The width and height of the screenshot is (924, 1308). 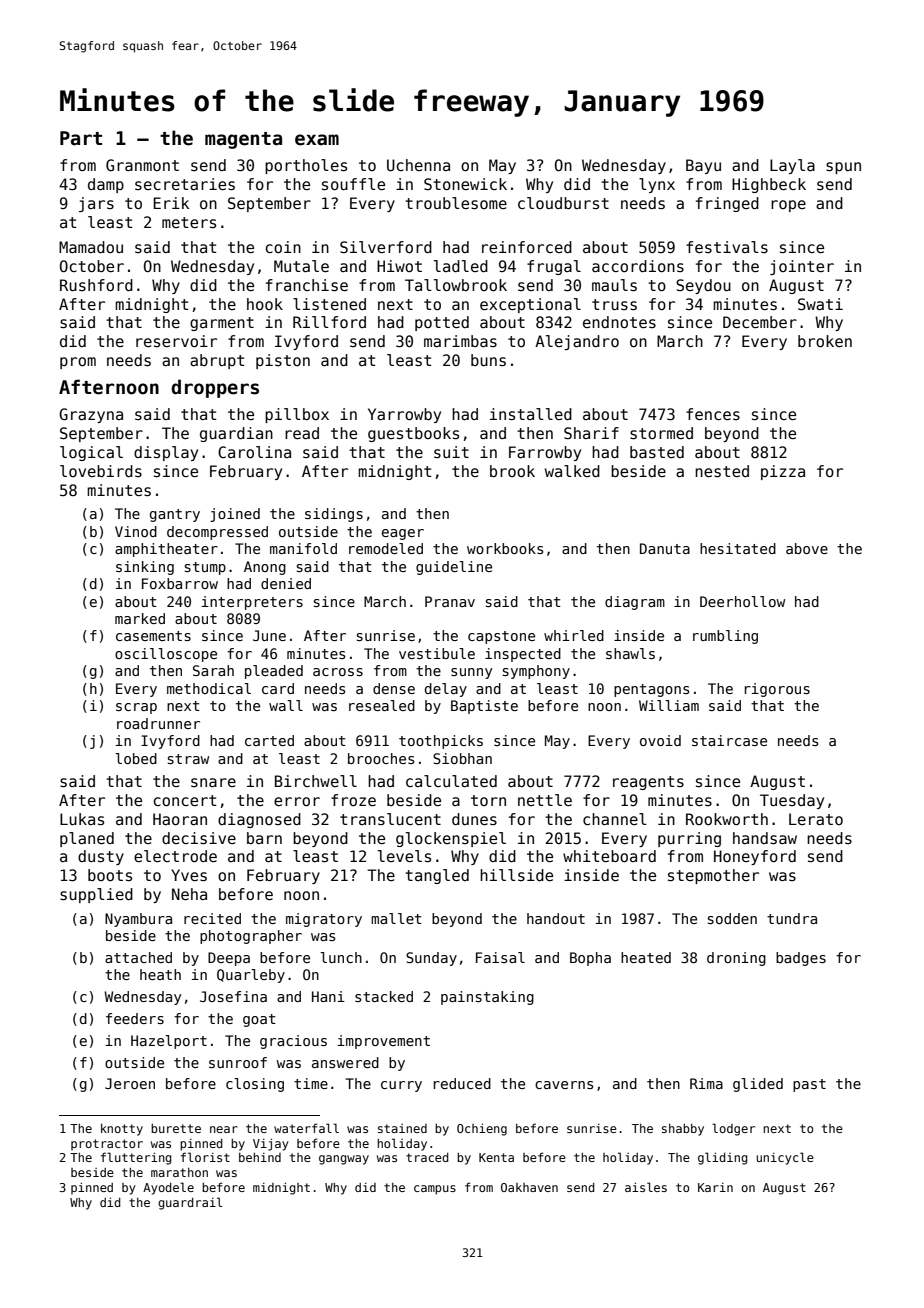 What do you see at coordinates (722, 471) in the screenshot?
I see `nested` at bounding box center [722, 471].
